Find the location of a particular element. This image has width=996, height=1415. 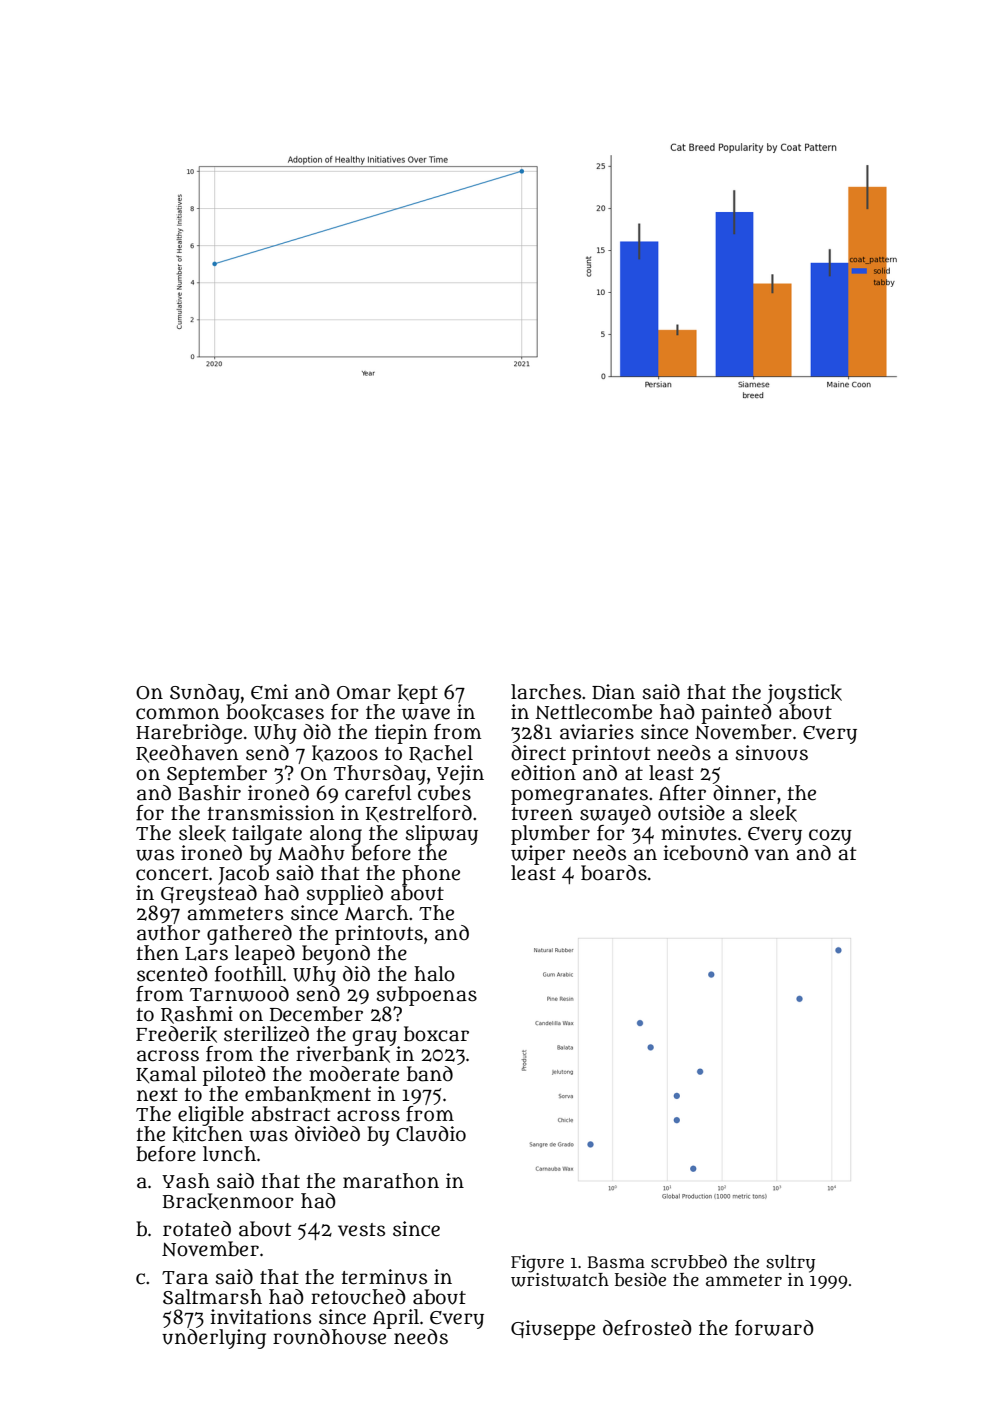

Basma is located at coordinates (616, 1262).
